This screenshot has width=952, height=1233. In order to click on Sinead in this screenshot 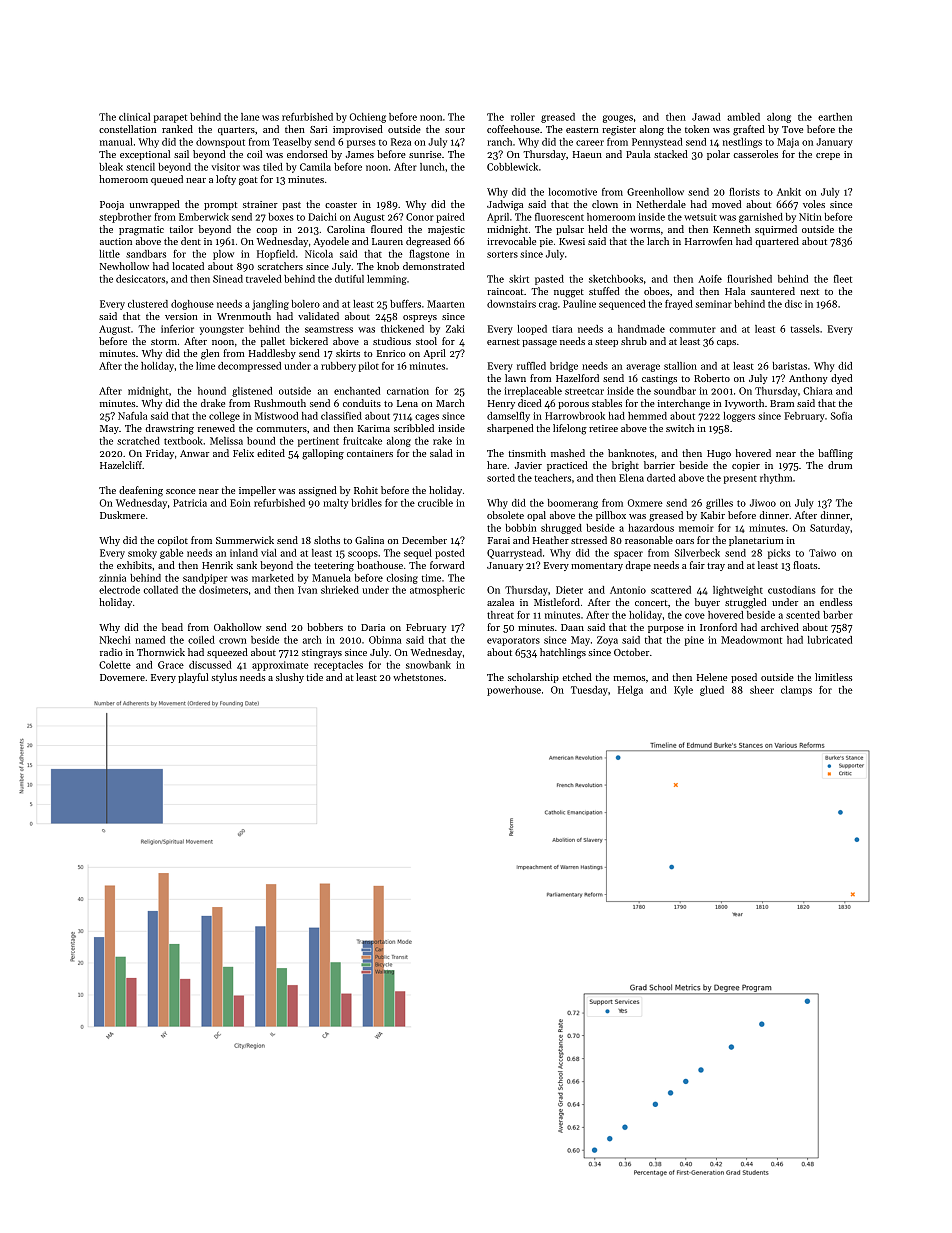, I will do `click(228, 279)`.
